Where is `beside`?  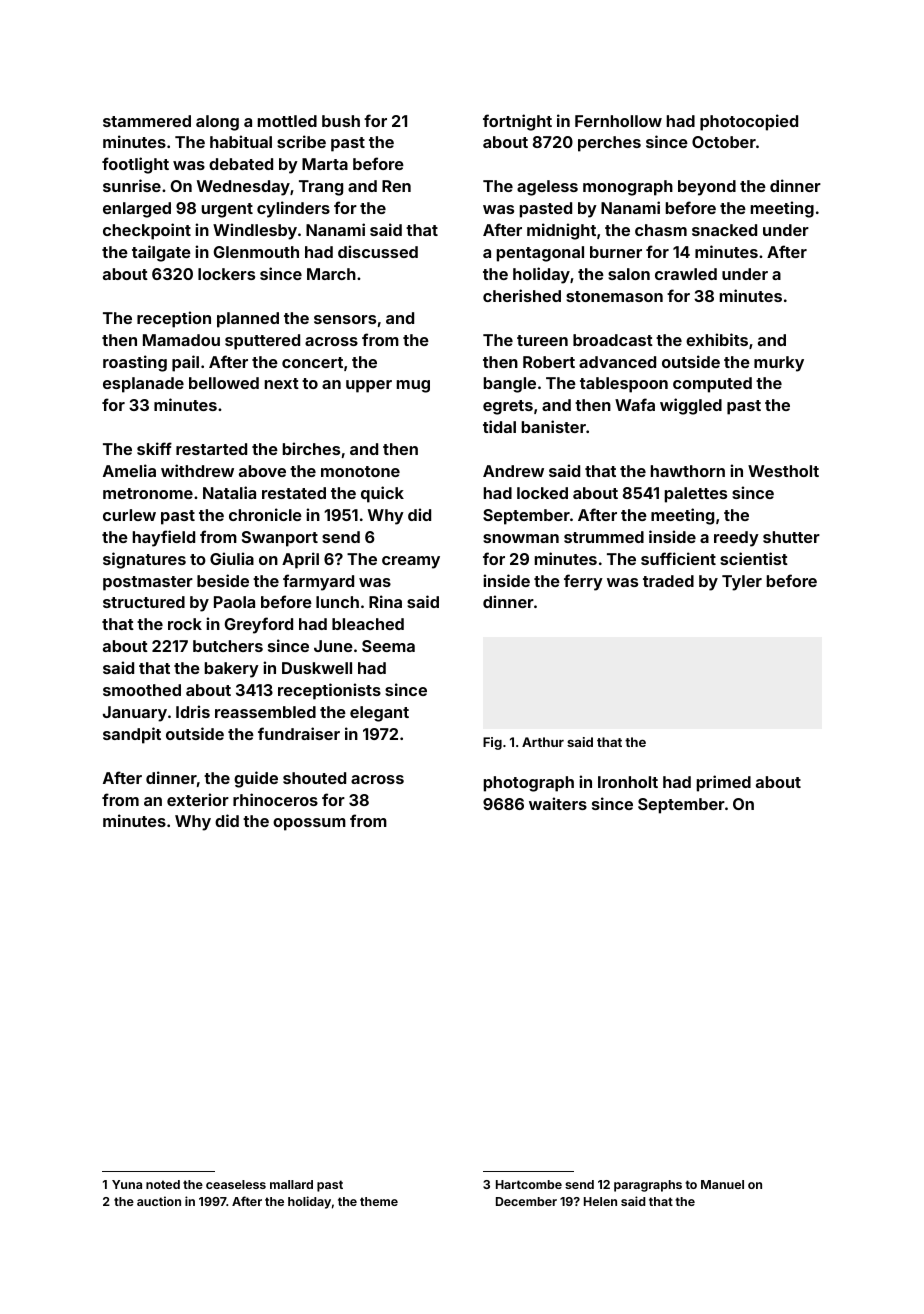 beside is located at coordinates (223, 580).
